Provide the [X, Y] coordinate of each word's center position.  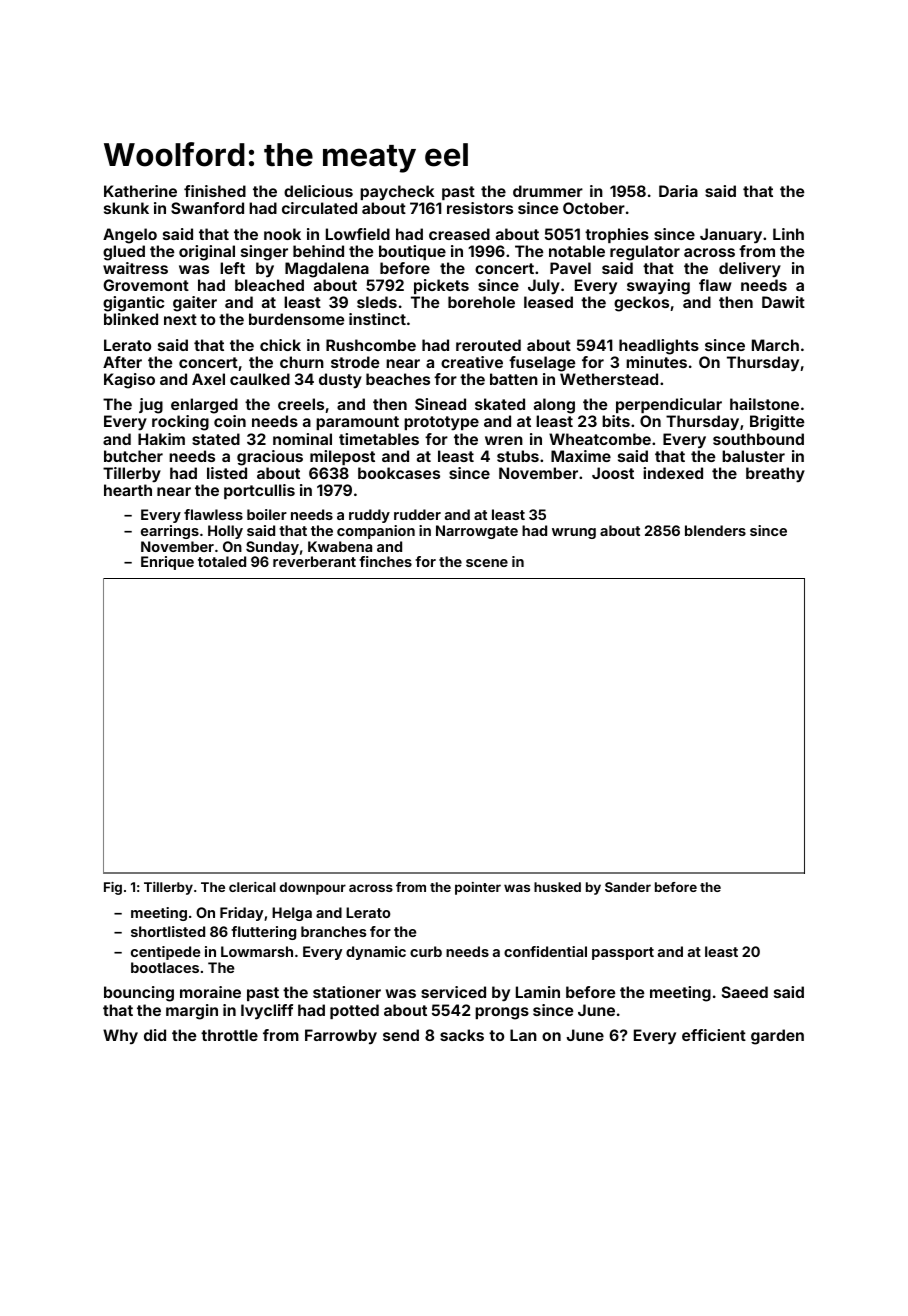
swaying [658, 287]
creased [459, 234]
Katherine [140, 191]
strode [355, 362]
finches [385, 561]
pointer [478, 888]
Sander [628, 887]
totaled [222, 561]
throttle [229, 1035]
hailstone [764, 404]
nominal [302, 439]
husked [557, 887]
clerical [252, 887]
